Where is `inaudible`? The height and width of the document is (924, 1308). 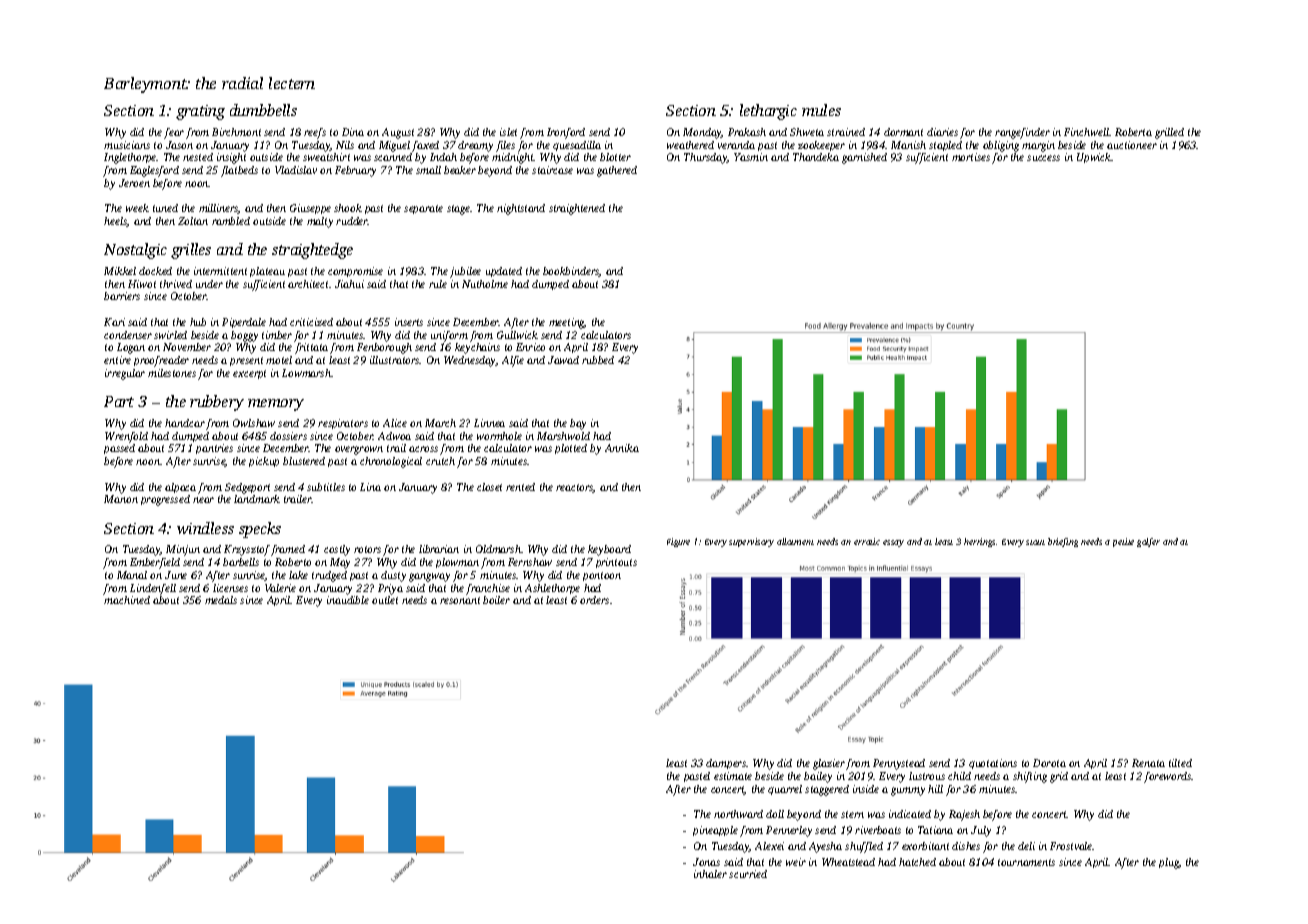
inaudible is located at coordinates (348, 600).
